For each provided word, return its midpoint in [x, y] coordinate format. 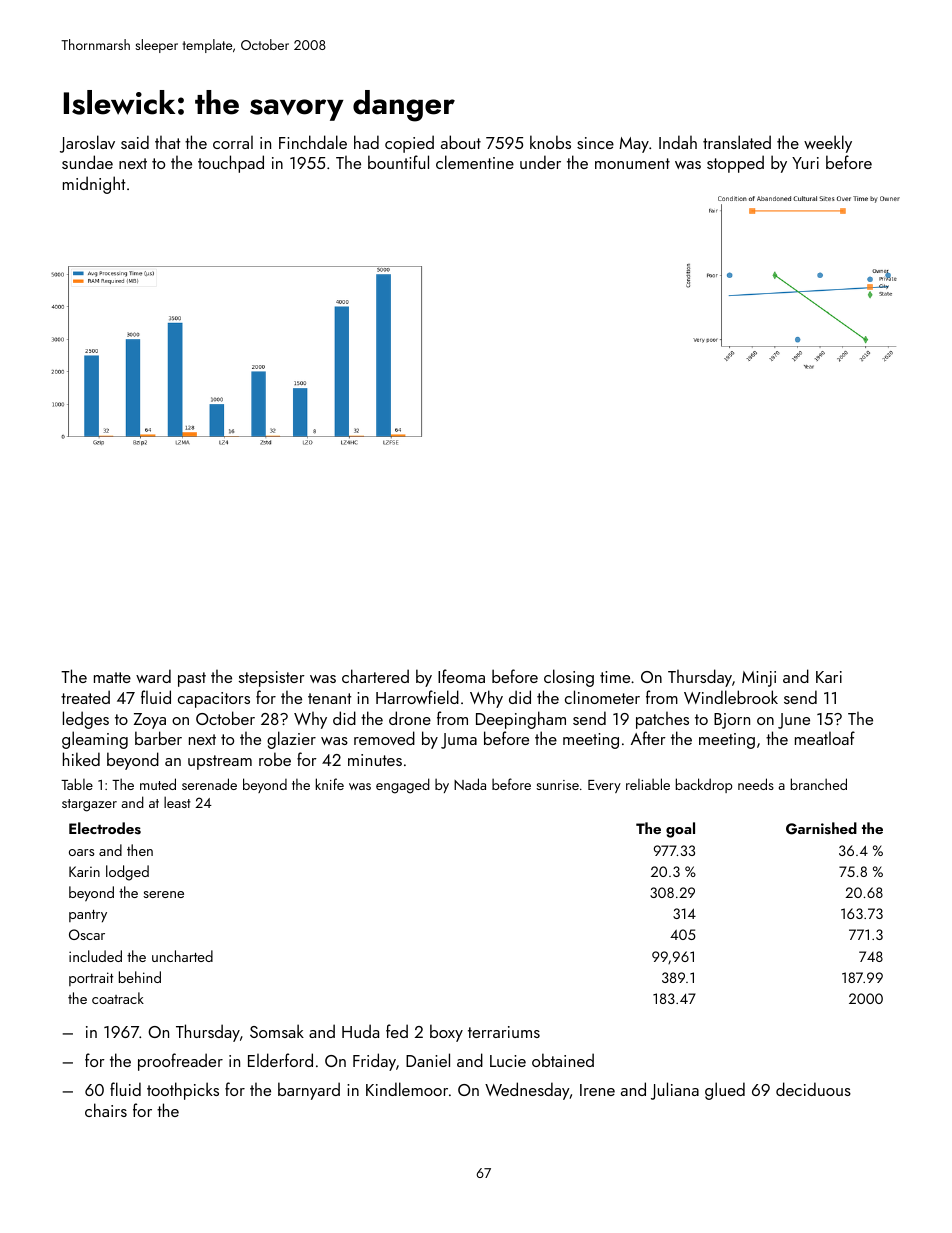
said [135, 142]
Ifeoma [461, 676]
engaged [403, 786]
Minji [759, 679]
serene [163, 894]
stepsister [272, 679]
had [366, 142]
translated [737, 142]
